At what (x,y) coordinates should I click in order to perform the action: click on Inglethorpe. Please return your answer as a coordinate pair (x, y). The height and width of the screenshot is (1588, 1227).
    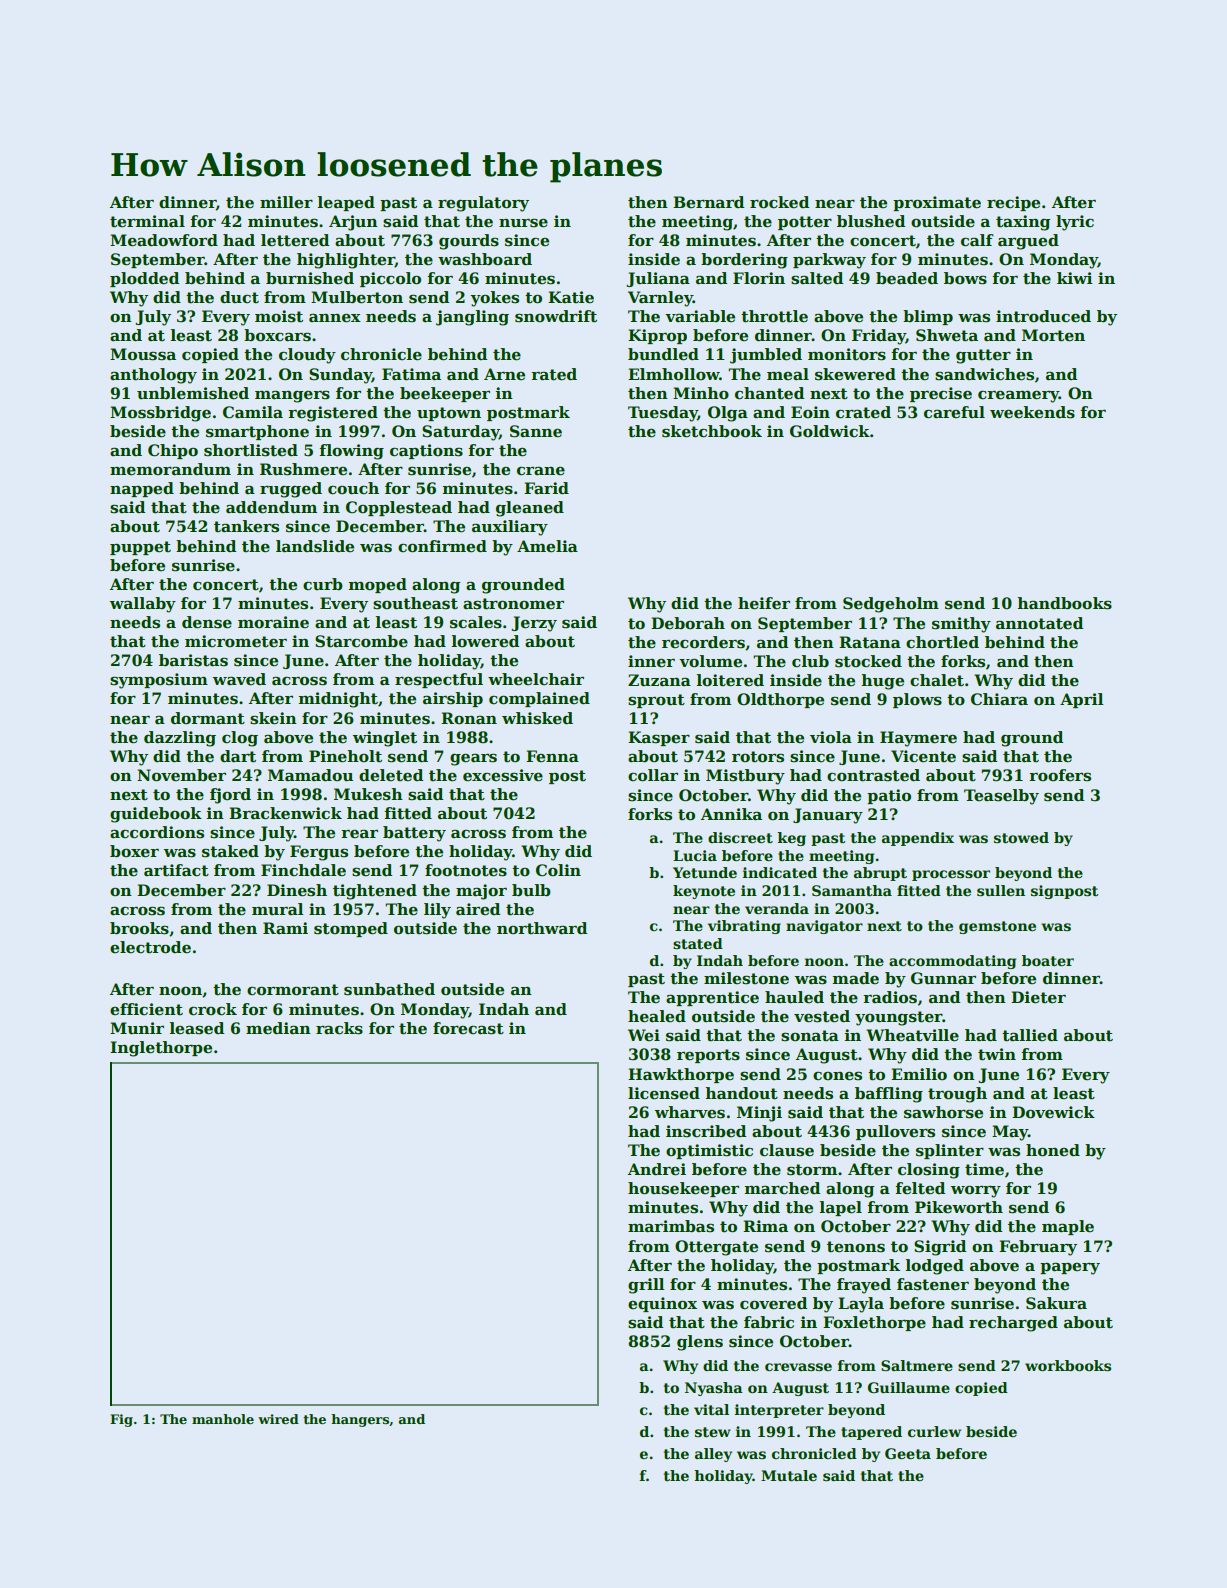
    Looking at the image, I should click on (161, 1049).
